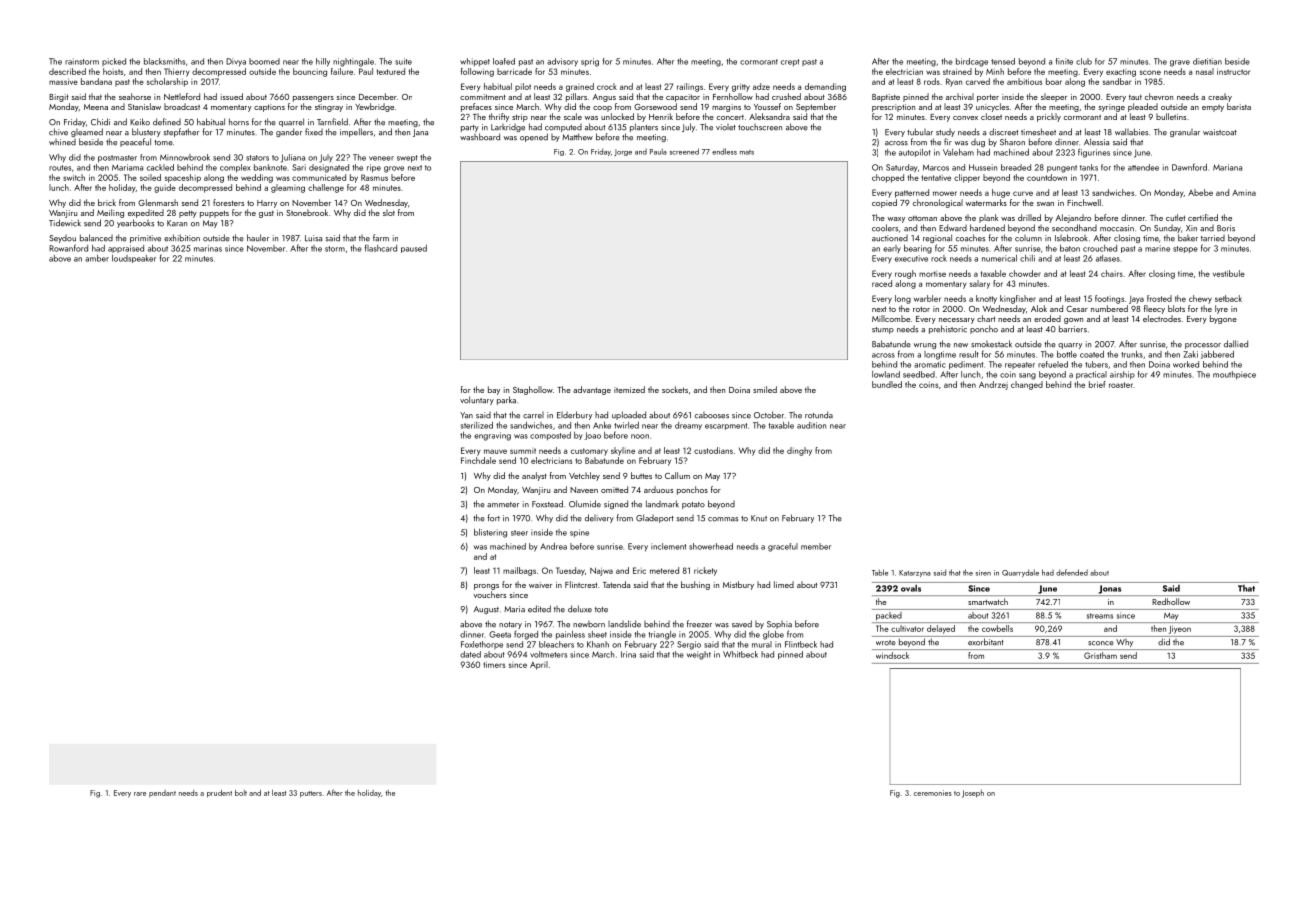 The width and height of the document is (1308, 924). Describe the element at coordinates (140, 794) in the document. I see `rare` at that location.
